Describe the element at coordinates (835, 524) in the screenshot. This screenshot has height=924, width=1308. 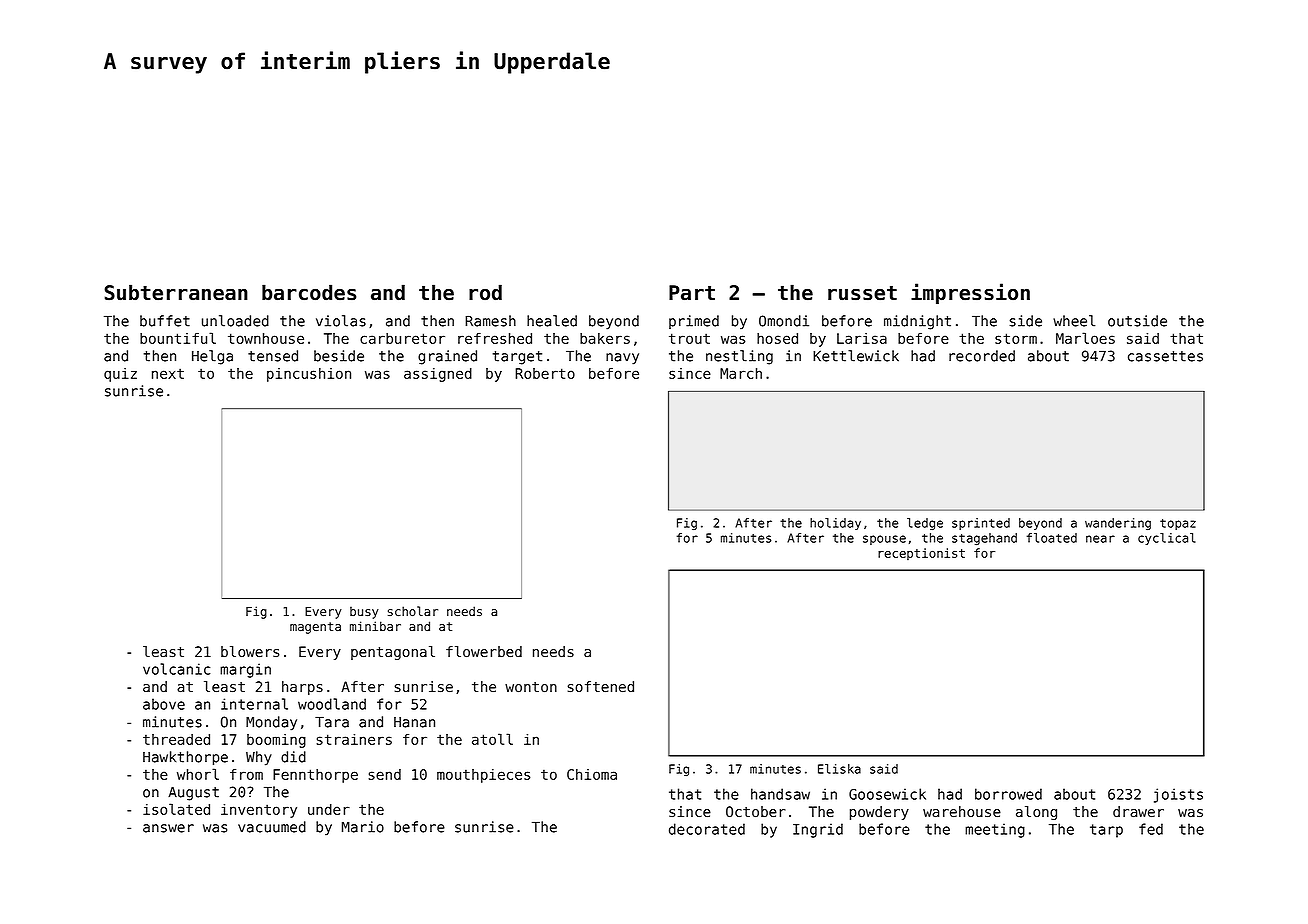
I see `holiday` at that location.
